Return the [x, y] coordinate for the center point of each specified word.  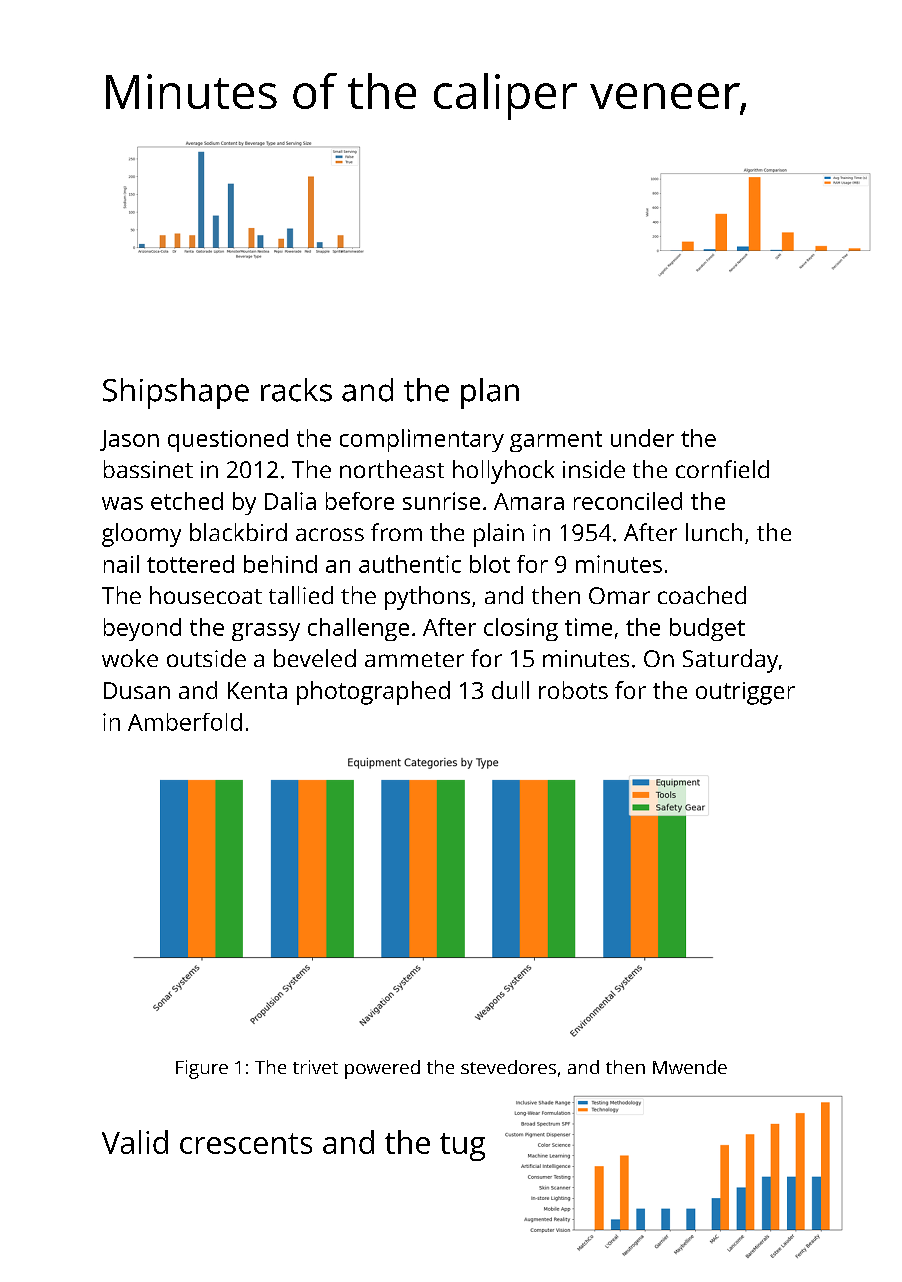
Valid [135, 1142]
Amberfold [185, 722]
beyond [142, 629]
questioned [228, 440]
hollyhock [503, 472]
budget [707, 629]
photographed [373, 693]
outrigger [745, 693]
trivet [315, 1067]
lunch [714, 532]
